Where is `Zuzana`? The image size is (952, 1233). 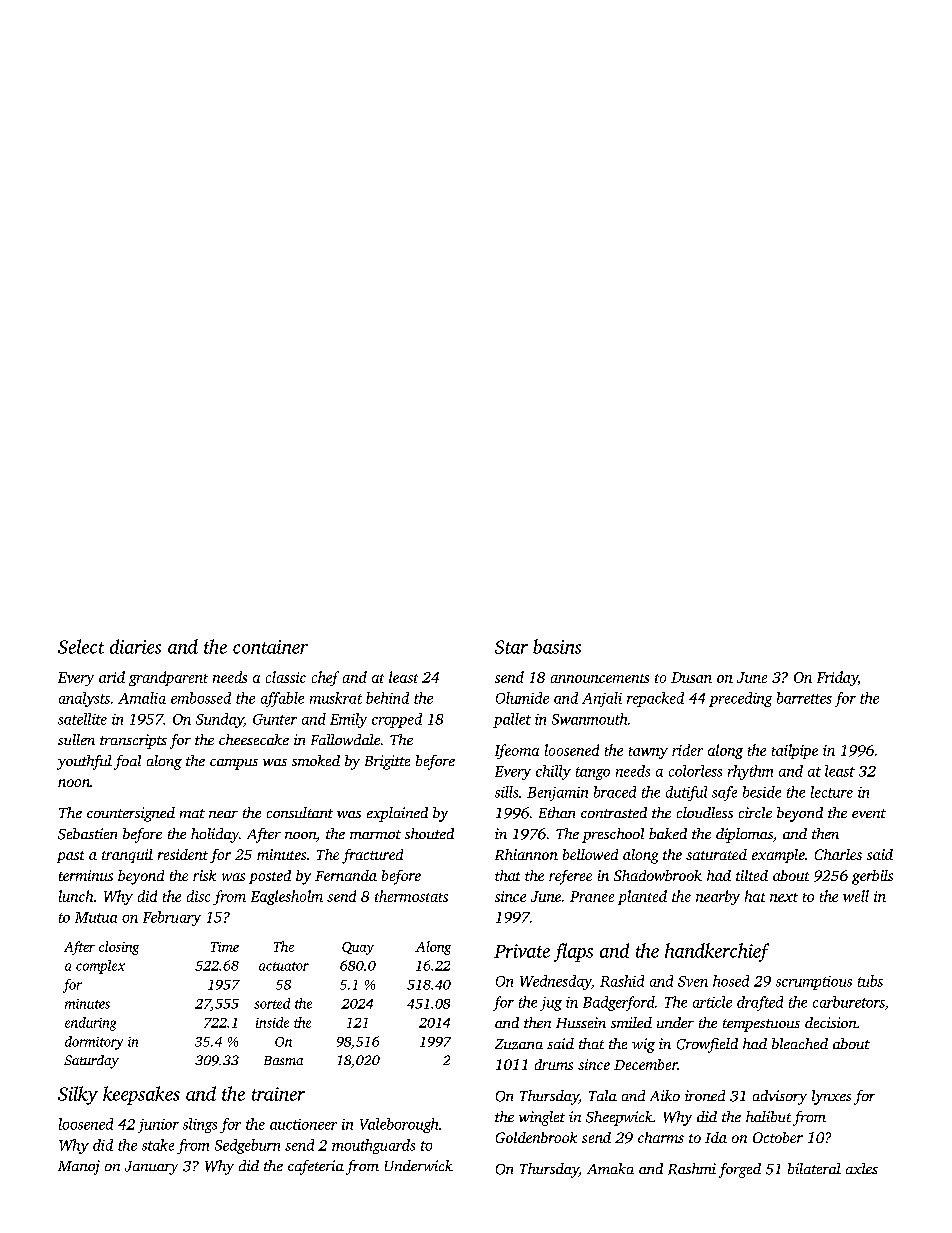
Zuzana is located at coordinates (519, 1044).
